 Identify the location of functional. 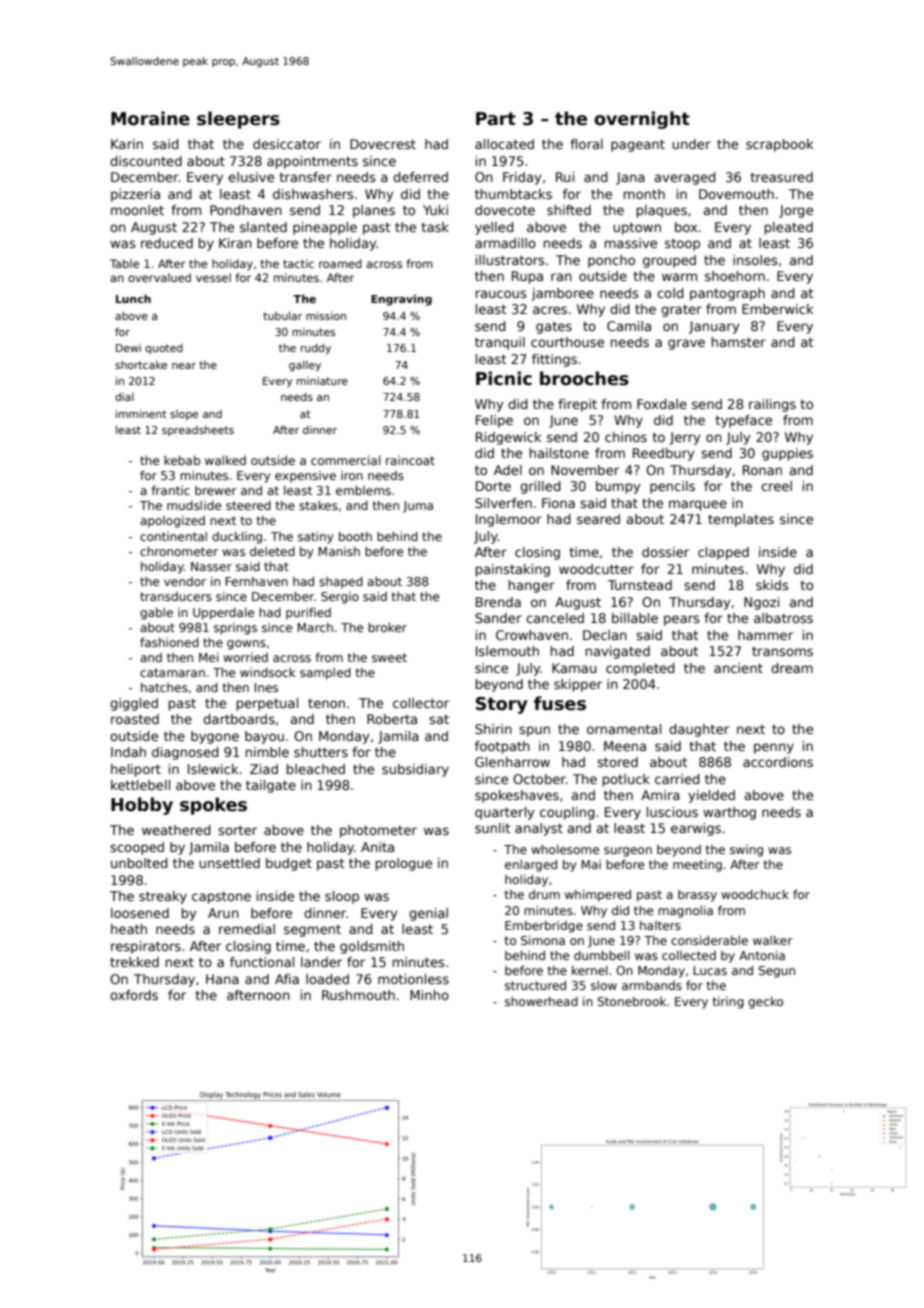
(262, 962).
